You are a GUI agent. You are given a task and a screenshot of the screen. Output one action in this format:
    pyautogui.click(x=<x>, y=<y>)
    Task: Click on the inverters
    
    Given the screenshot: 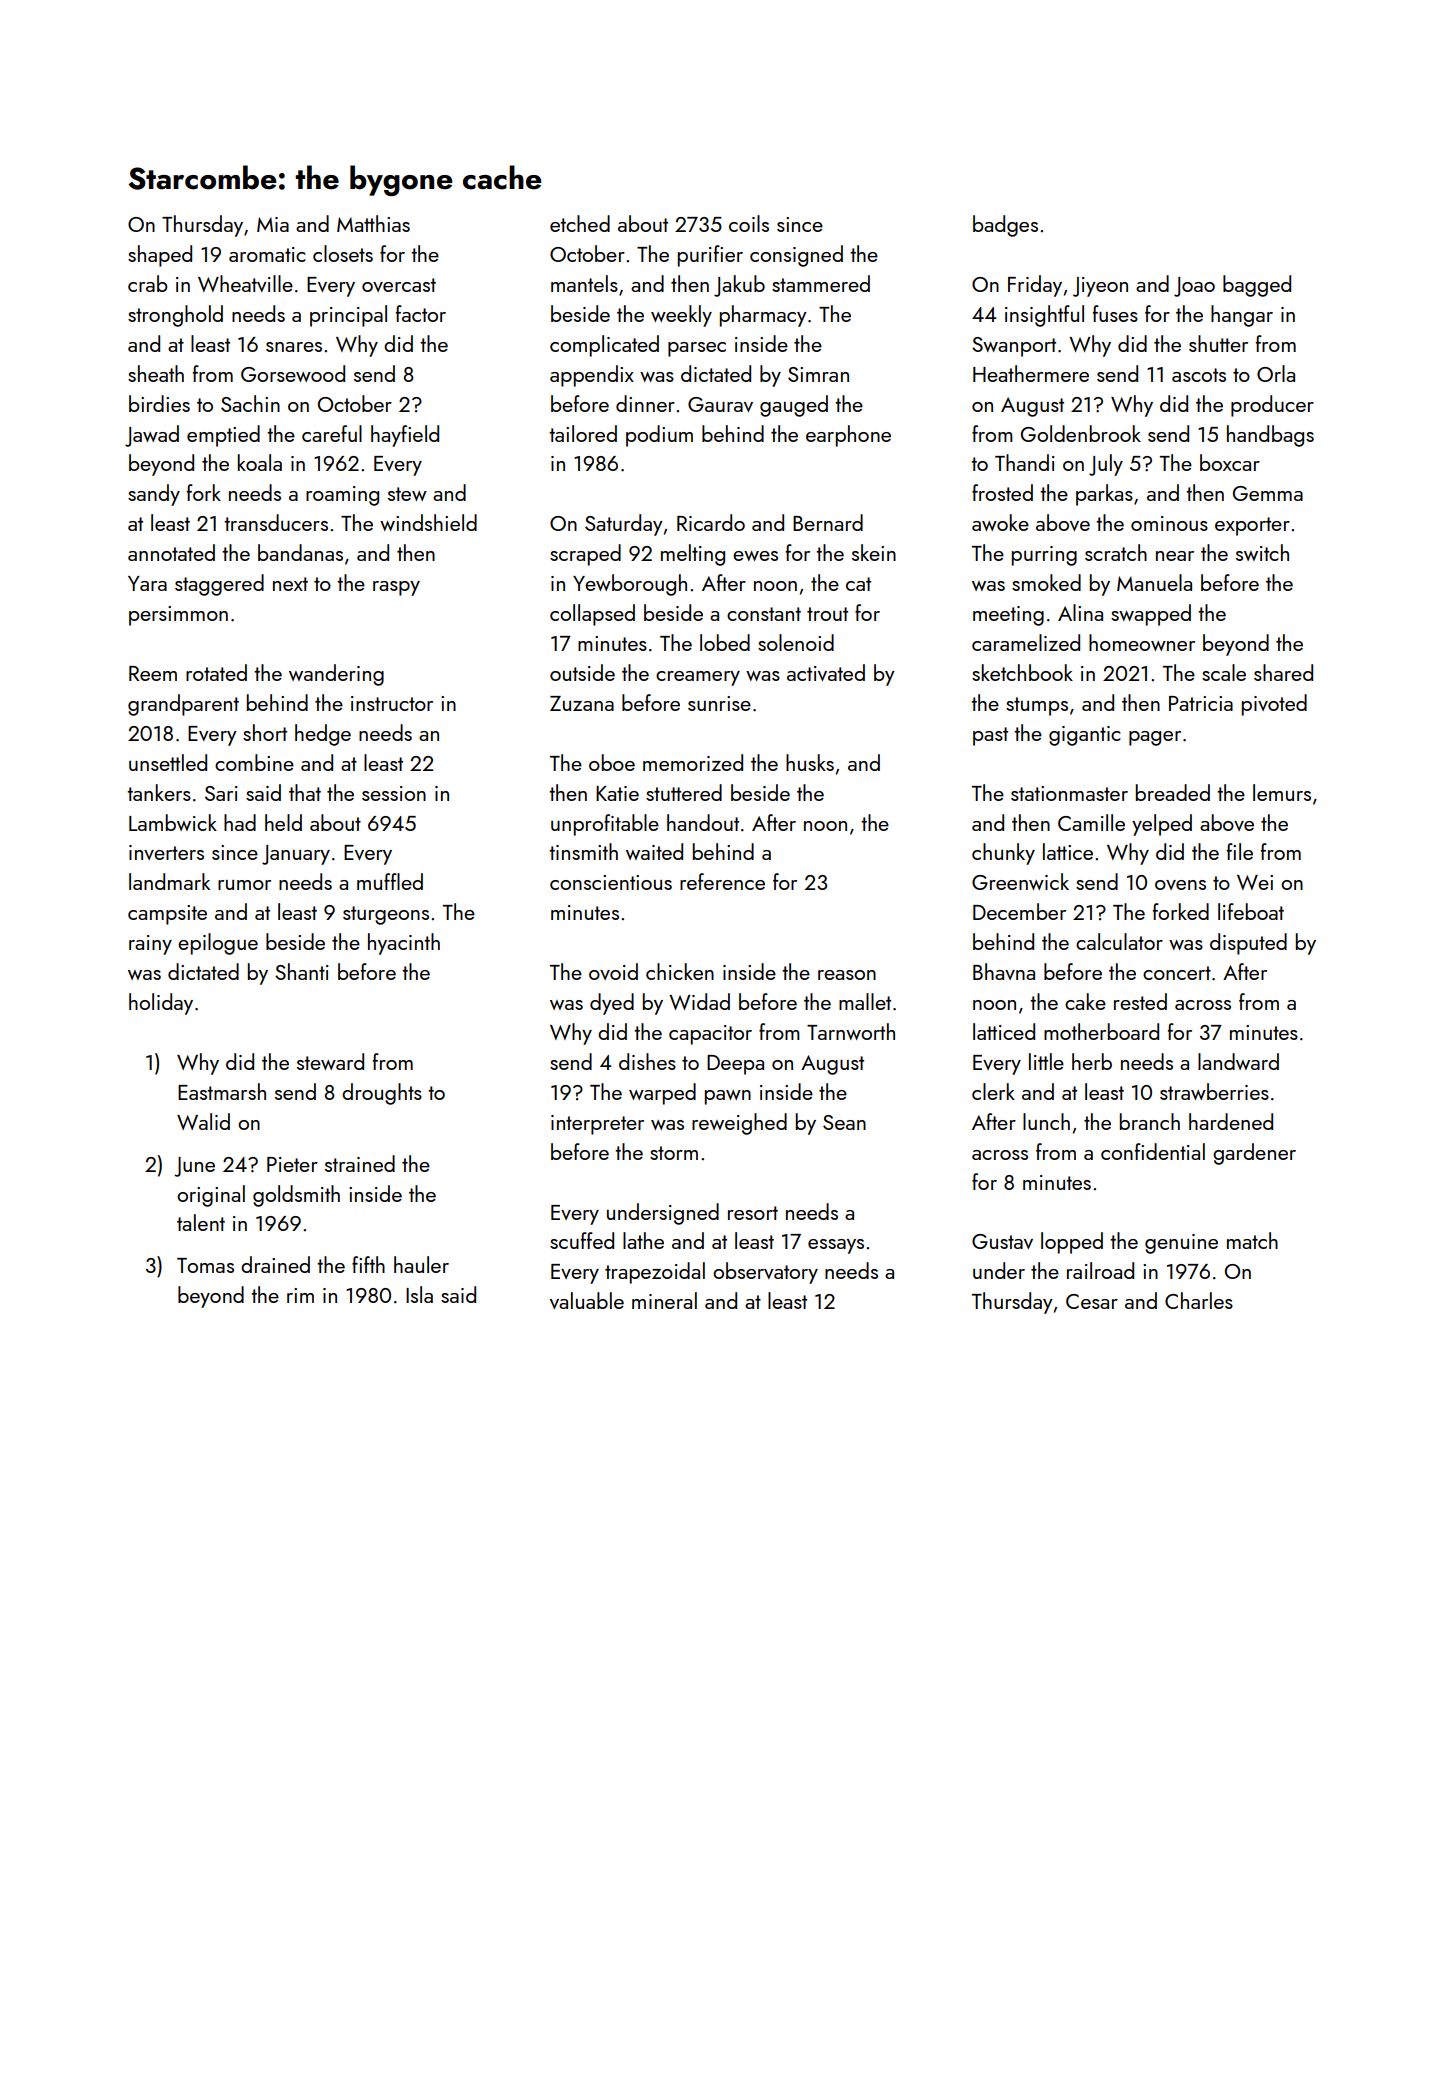 What is the action you would take?
    pyautogui.click(x=166, y=852)
